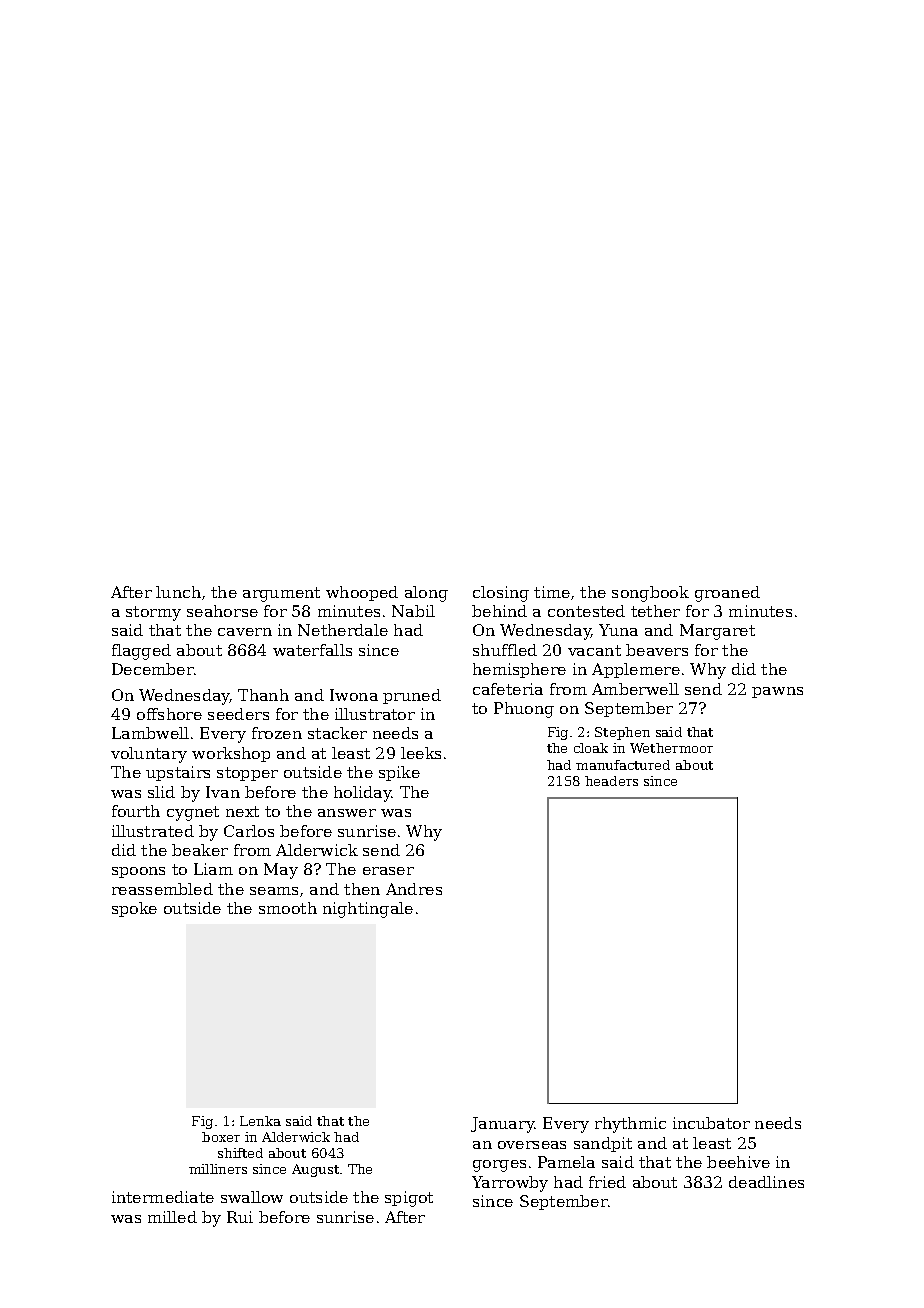 This page has width=924, height=1308. I want to click on spoke, so click(134, 909).
